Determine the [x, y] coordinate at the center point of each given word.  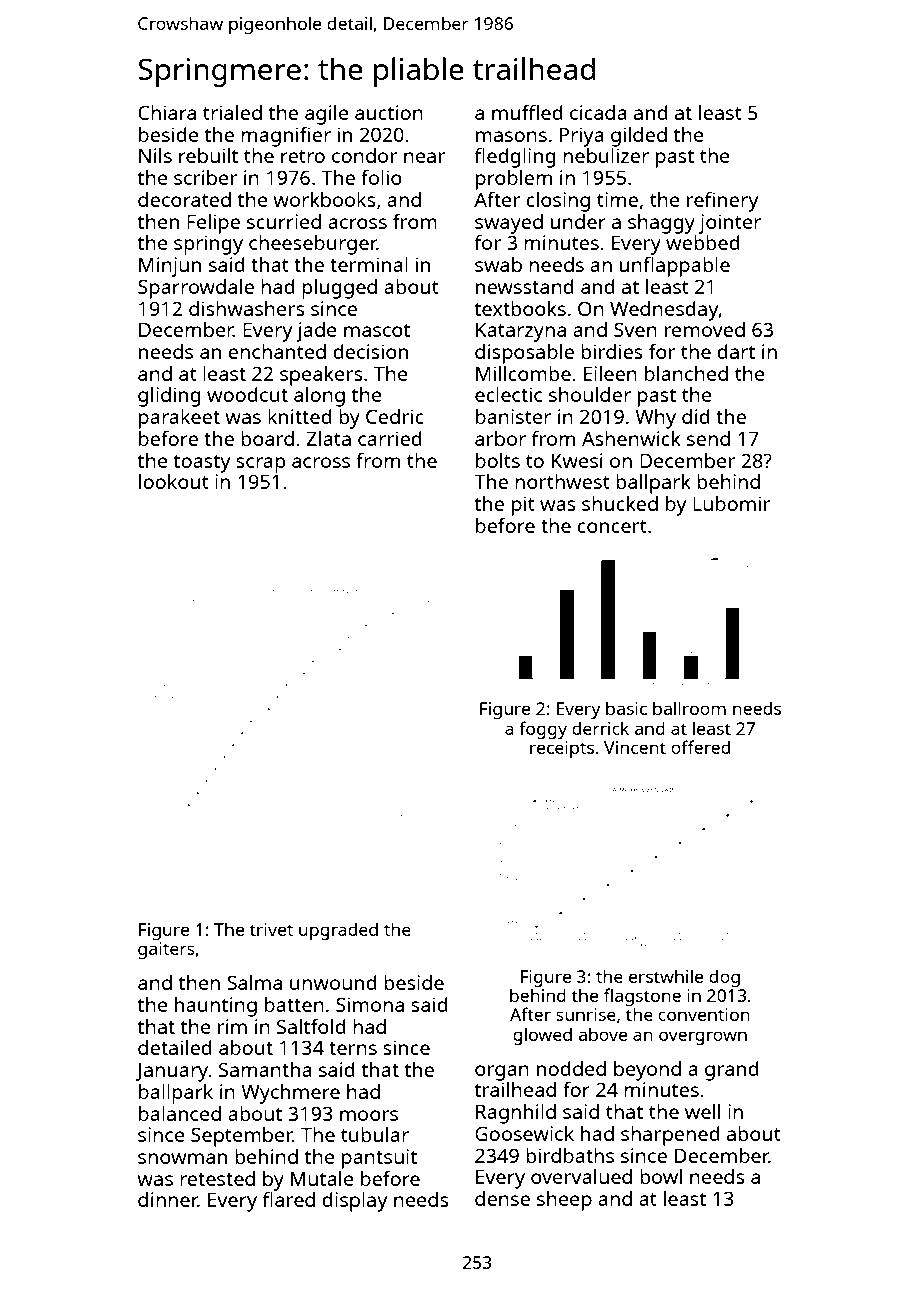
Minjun [170, 267]
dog [724, 978]
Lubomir [731, 503]
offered [700, 747]
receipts [562, 749]
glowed [542, 1036]
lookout [174, 481]
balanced [180, 1113]
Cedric [395, 416]
